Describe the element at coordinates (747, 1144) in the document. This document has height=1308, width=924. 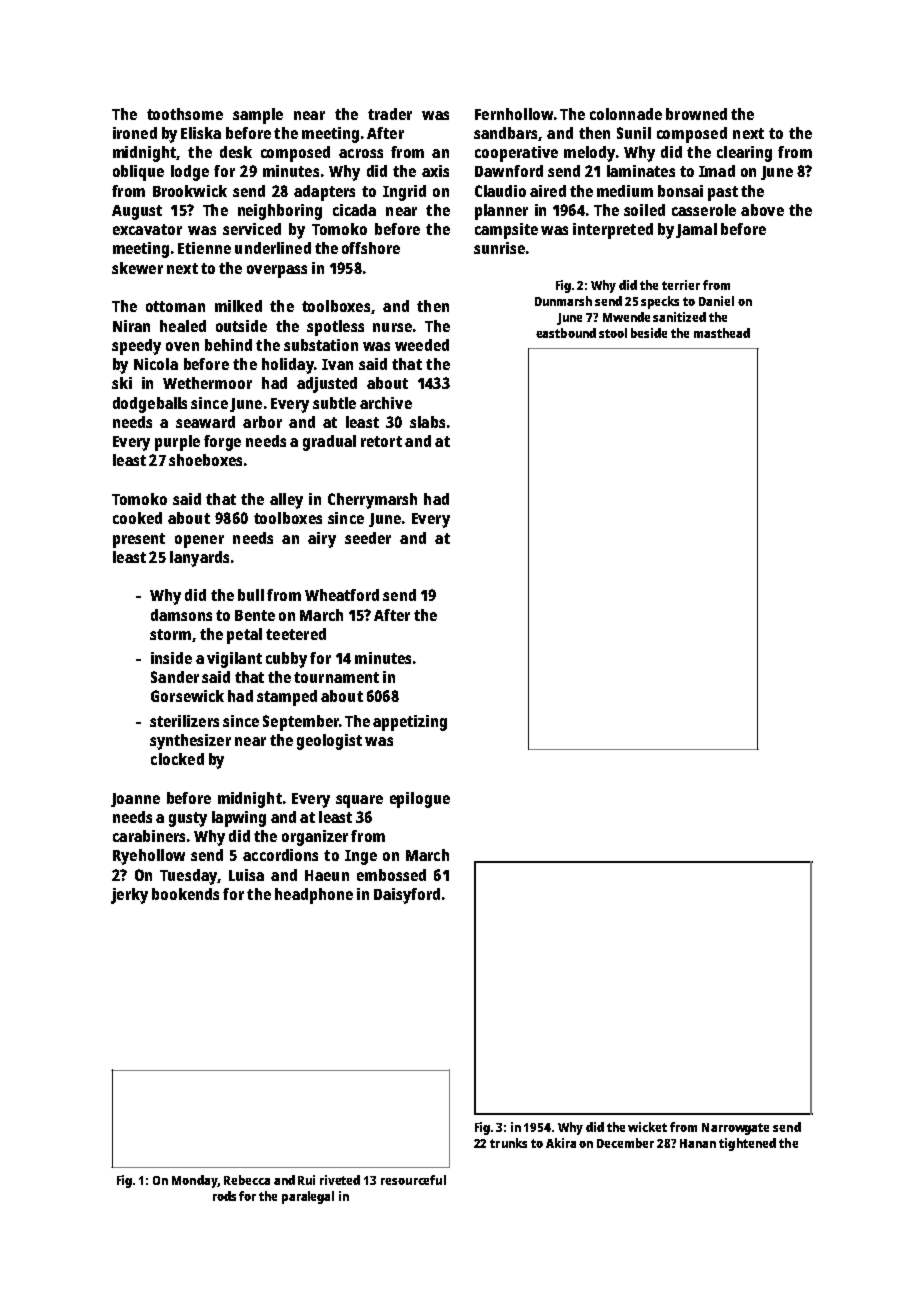
I see `tightened` at that location.
